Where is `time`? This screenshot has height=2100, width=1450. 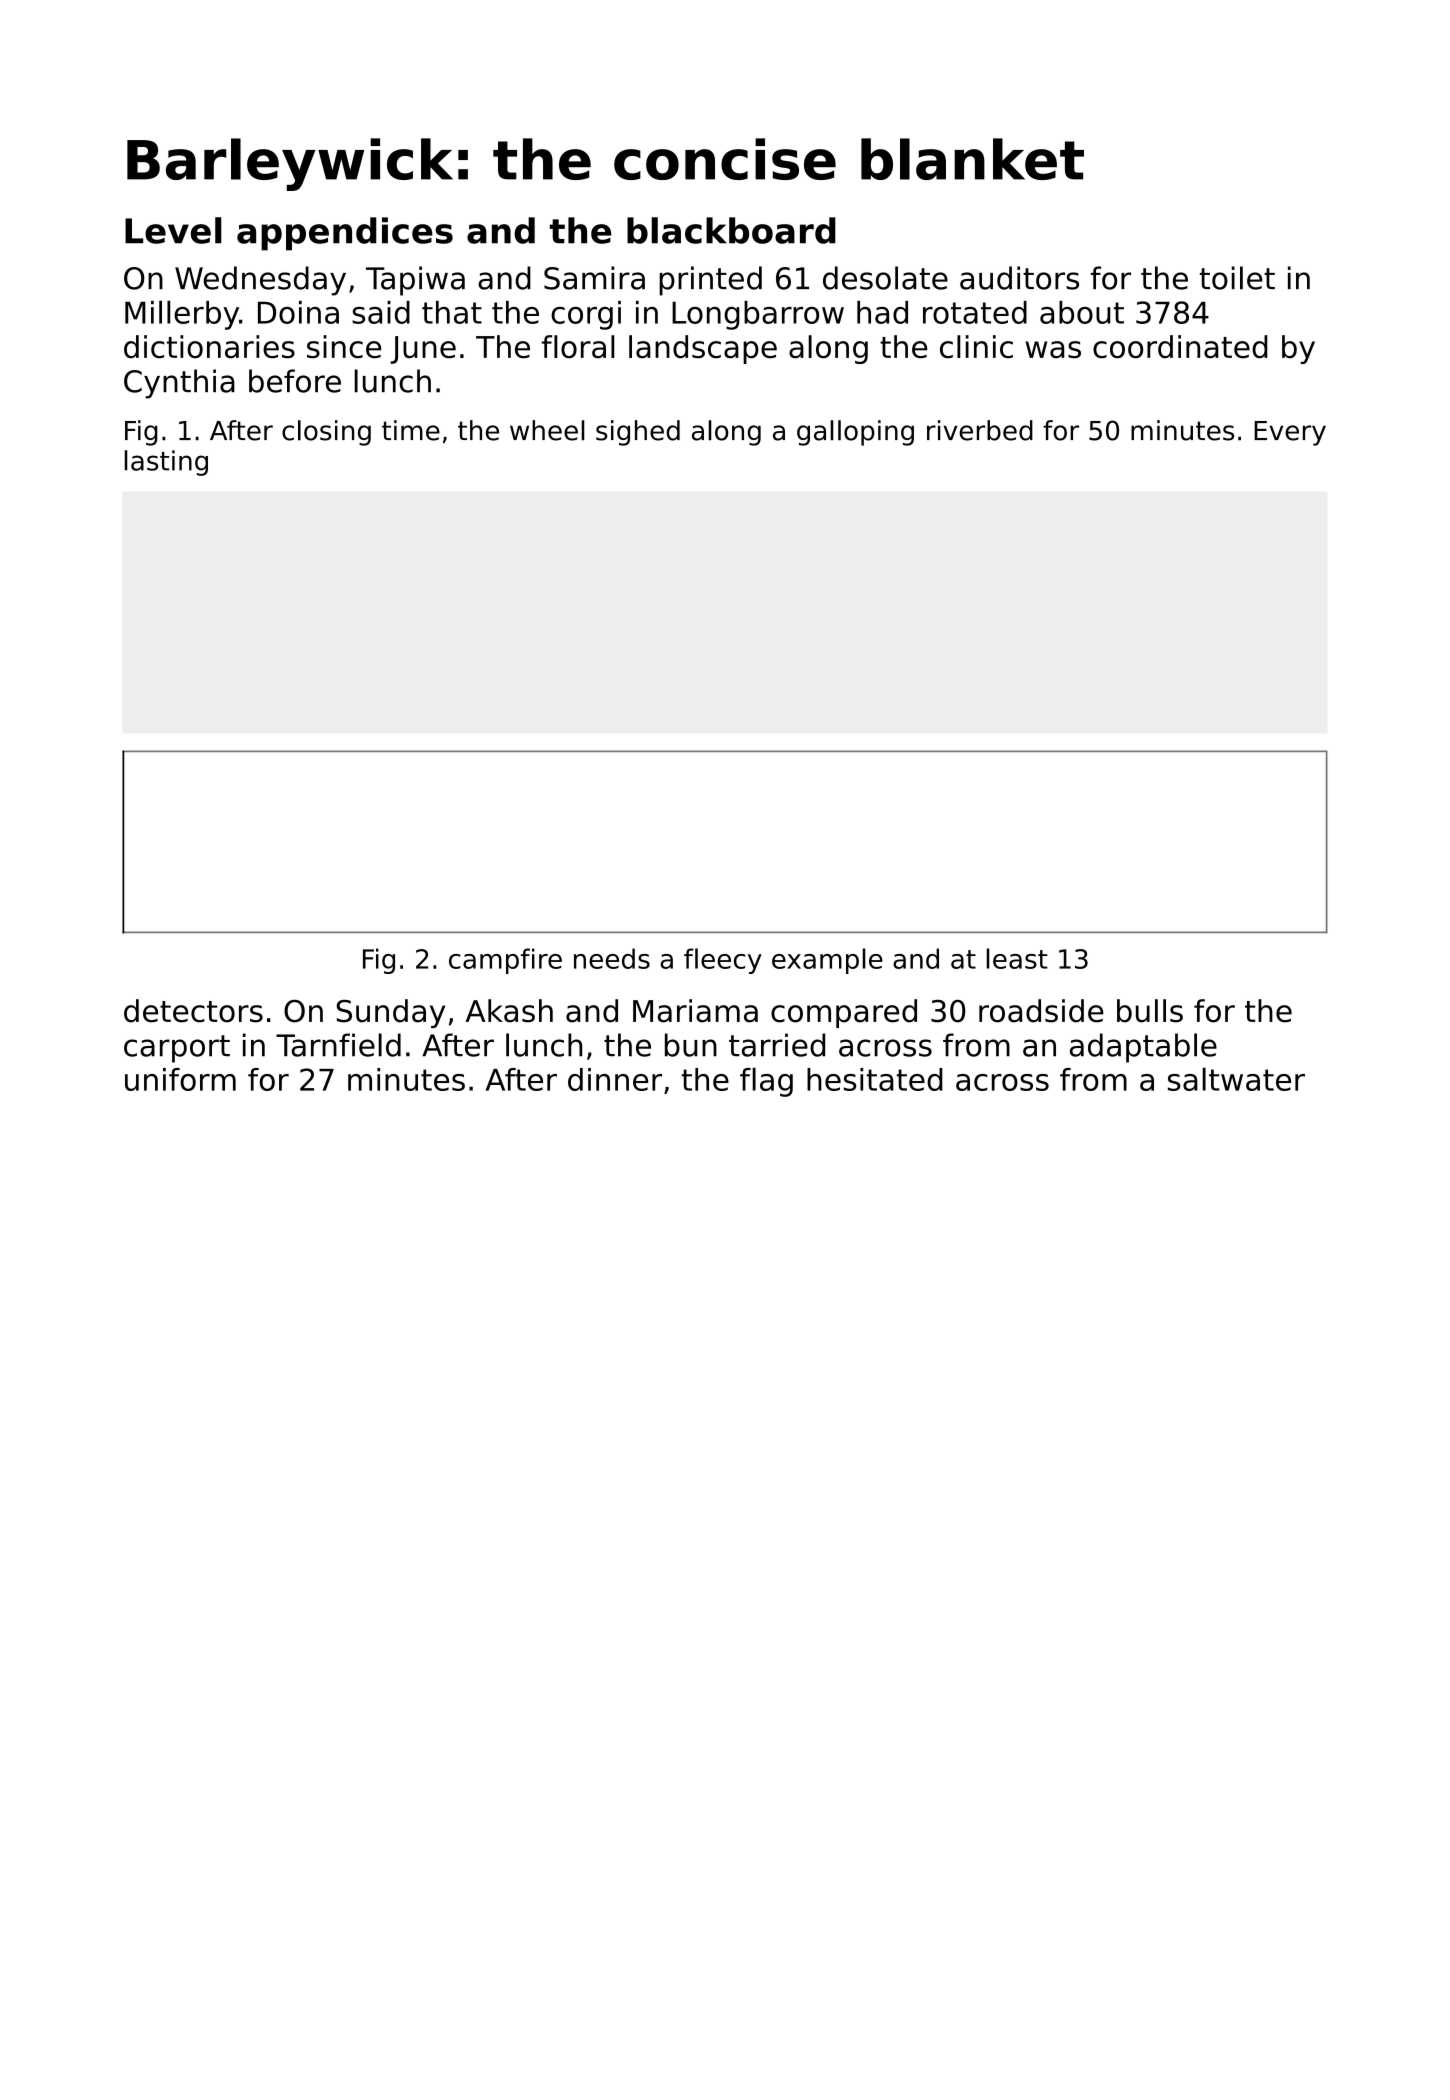
time is located at coordinates (411, 430).
